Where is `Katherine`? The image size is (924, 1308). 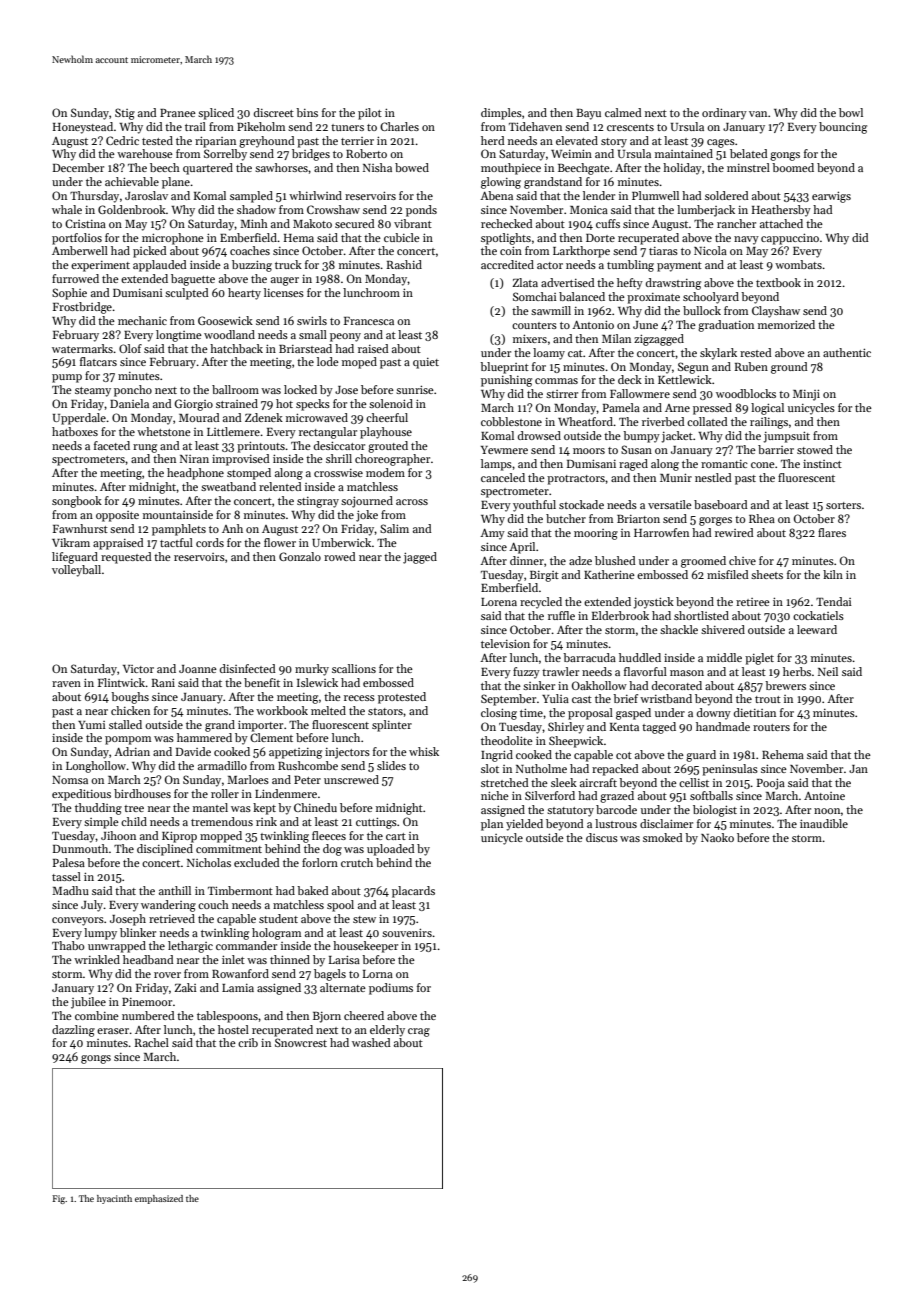
Katherine is located at coordinates (609, 574).
